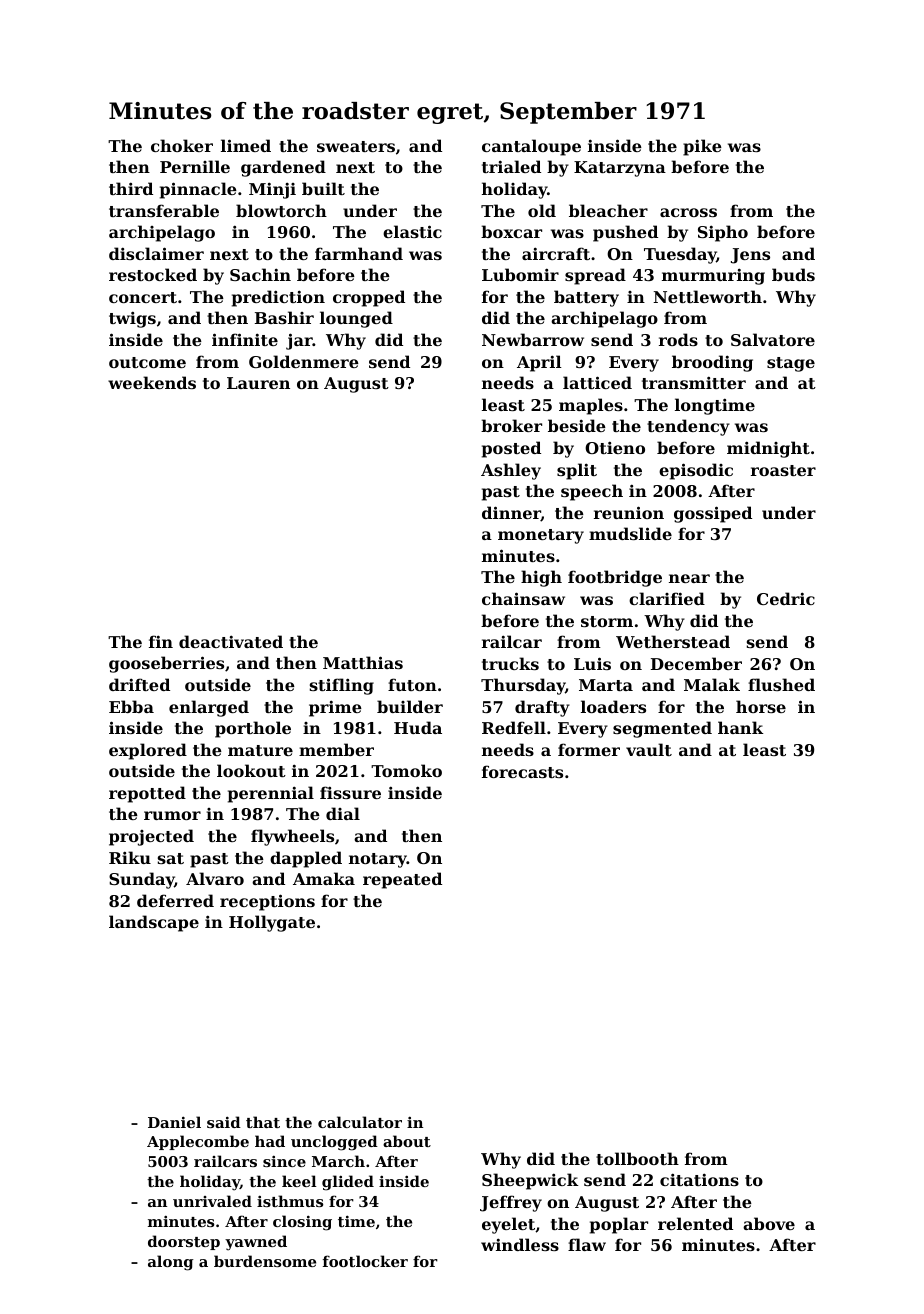  Describe the element at coordinates (615, 447) in the screenshot. I see `Otieno` at that location.
